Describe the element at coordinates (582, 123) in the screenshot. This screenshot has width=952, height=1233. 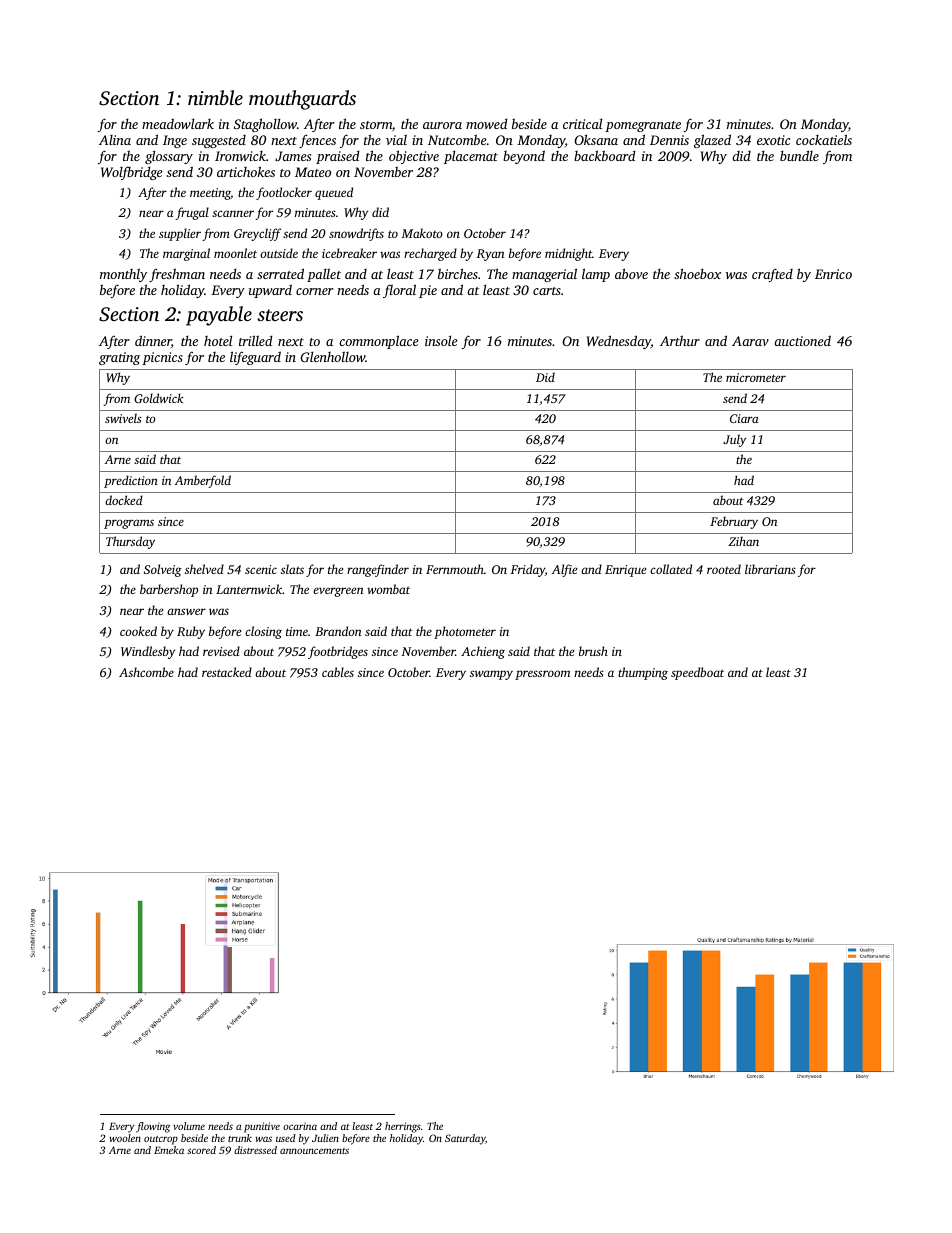
I see `critical` at that location.
